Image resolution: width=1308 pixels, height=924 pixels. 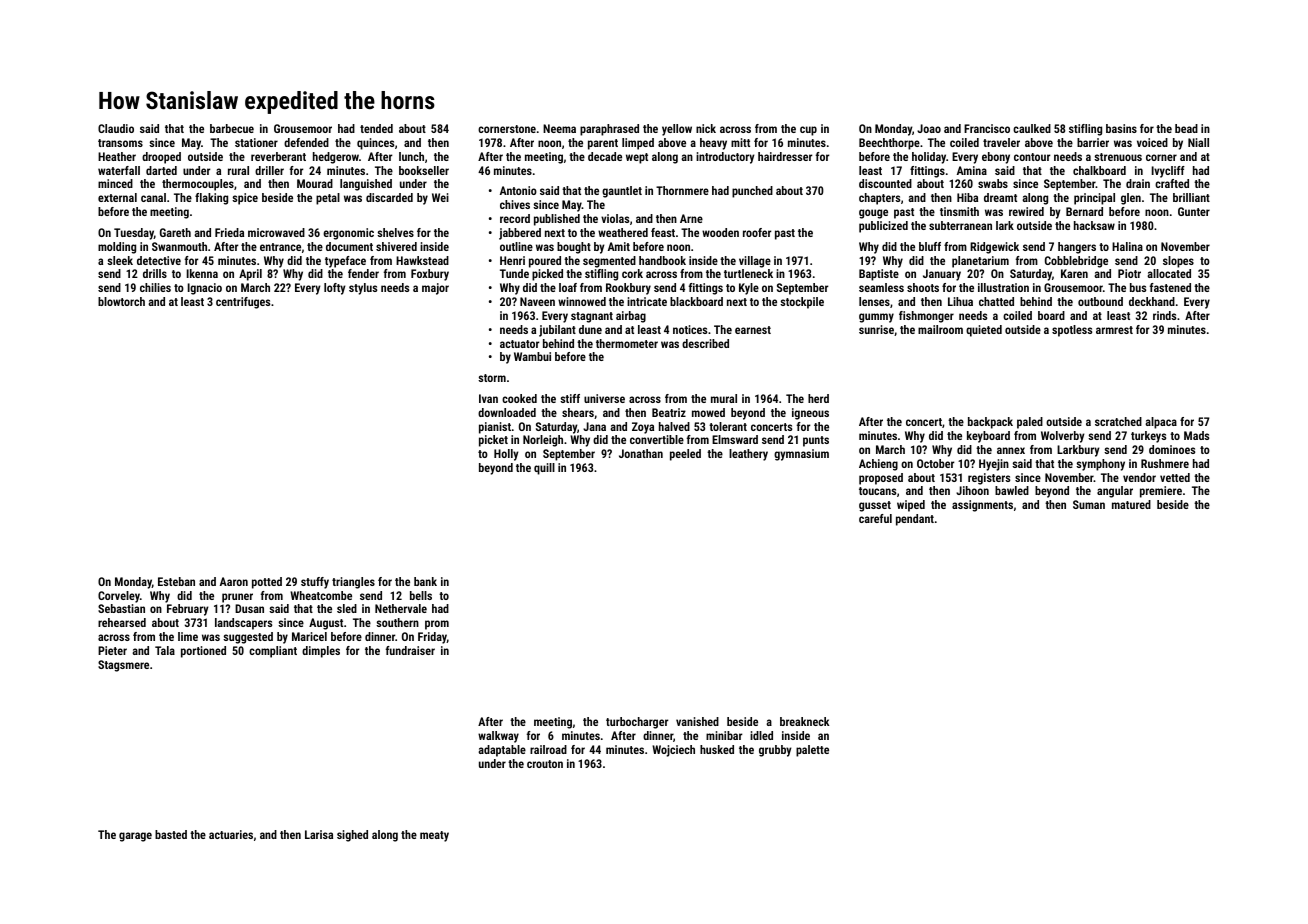 What do you see at coordinates (724, 398) in the image?
I see `mural` at bounding box center [724, 398].
